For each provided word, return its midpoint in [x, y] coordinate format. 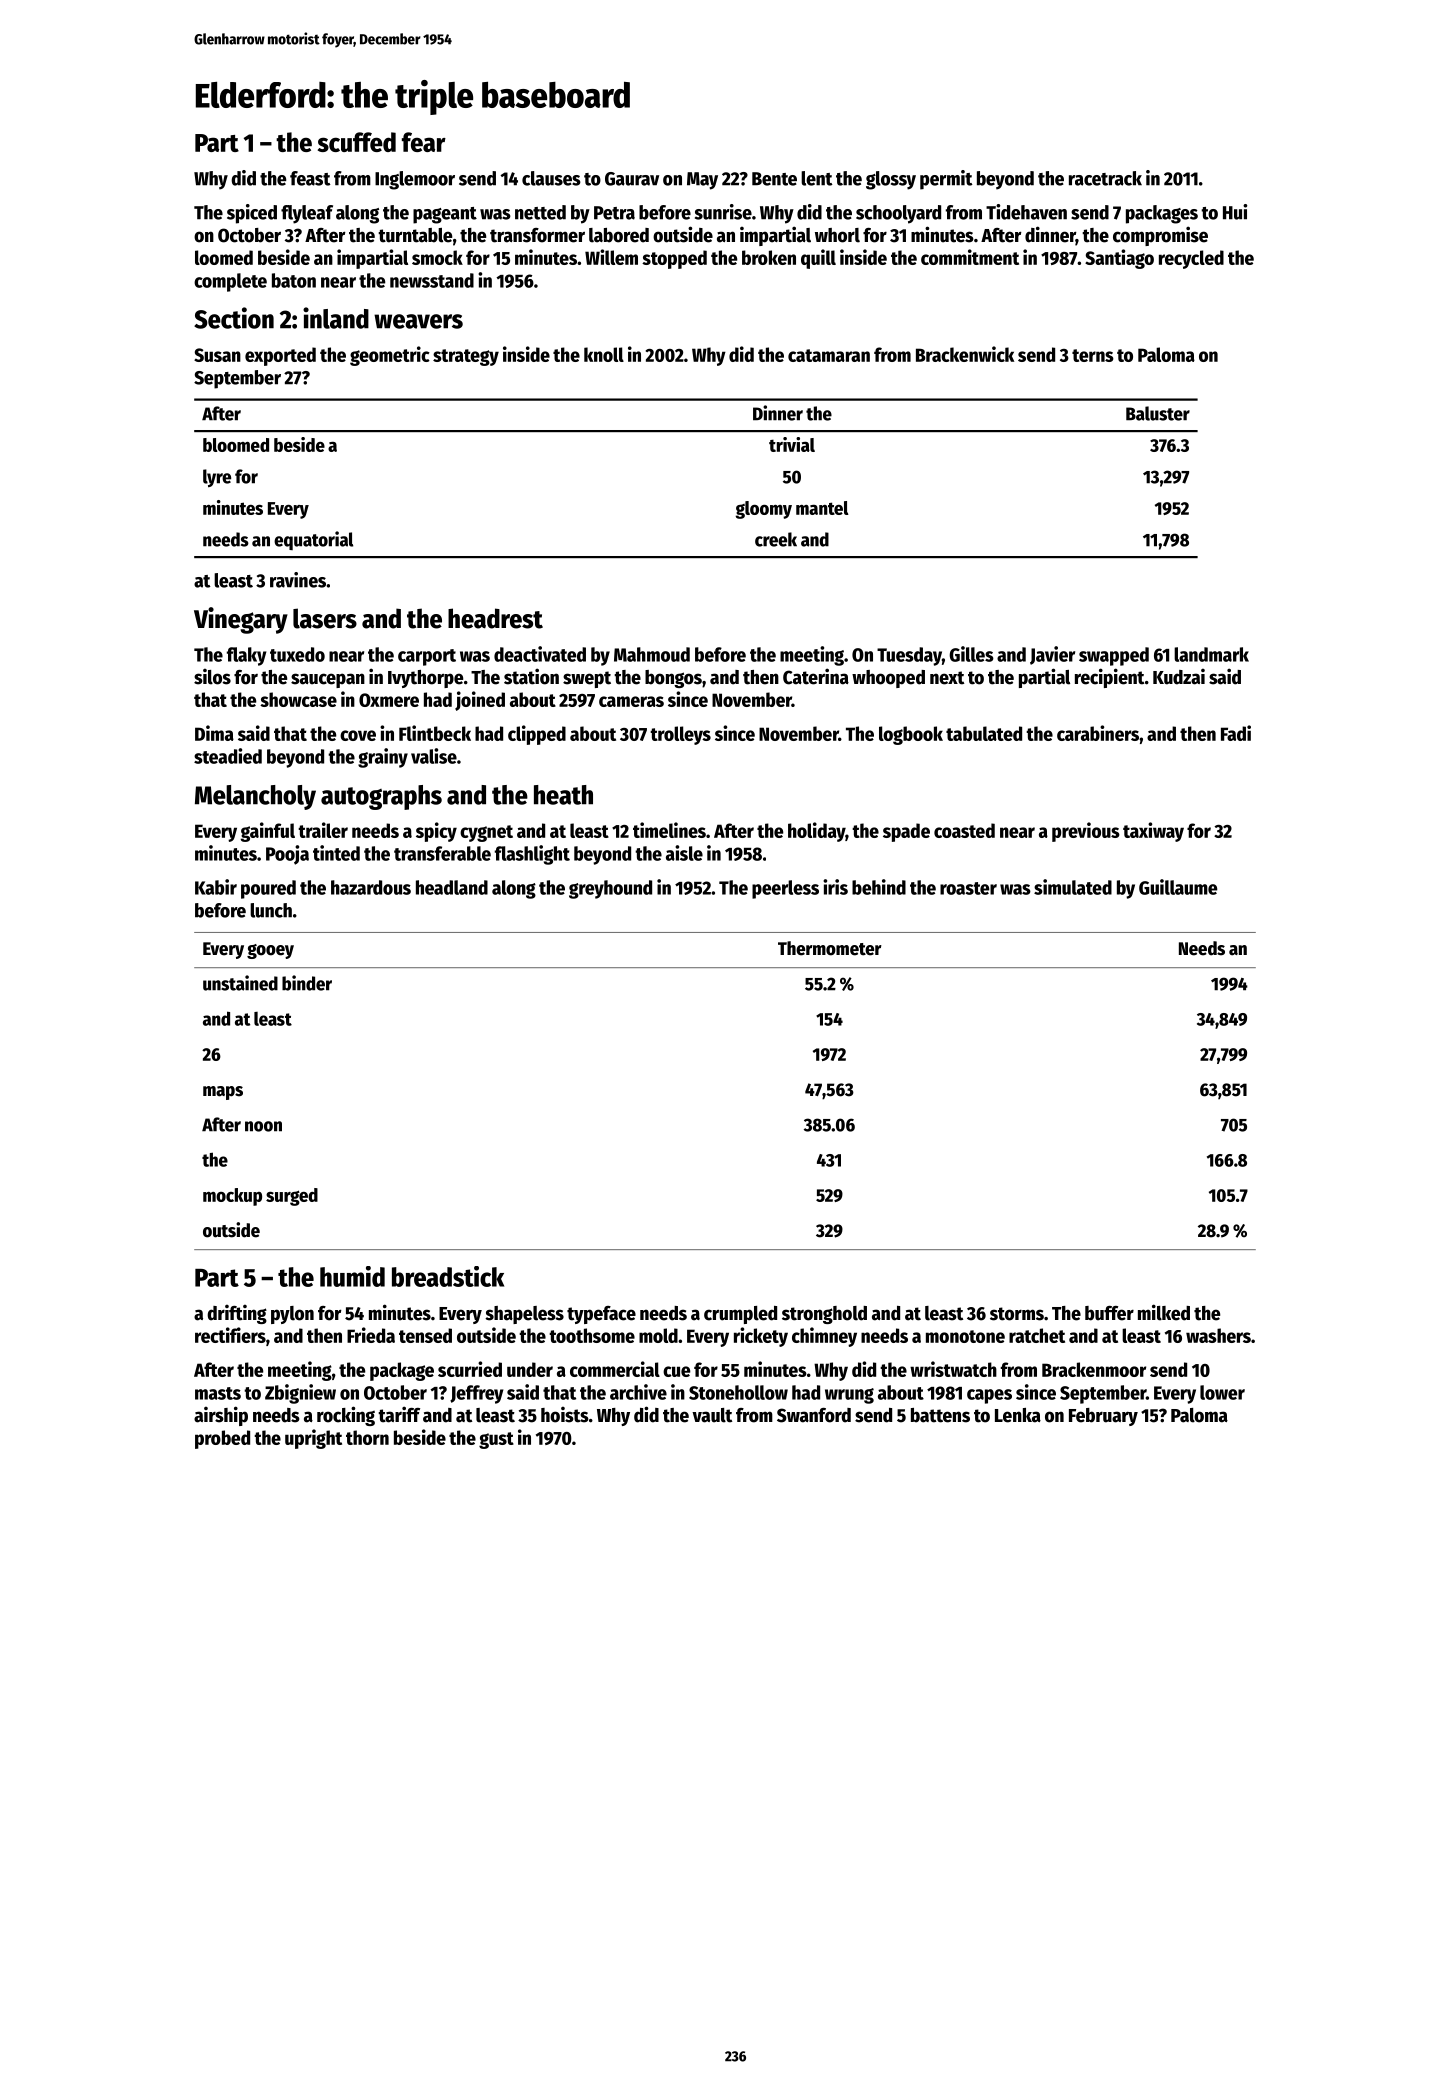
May [702, 181]
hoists [565, 1414]
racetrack [1105, 178]
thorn [367, 1437]
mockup [232, 1197]
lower [1222, 1392]
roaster [968, 888]
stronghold [824, 1315]
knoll [604, 354]
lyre [217, 478]
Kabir [216, 887]
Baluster [1158, 413]
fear [424, 142]
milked [1164, 1312]
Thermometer [830, 948]
